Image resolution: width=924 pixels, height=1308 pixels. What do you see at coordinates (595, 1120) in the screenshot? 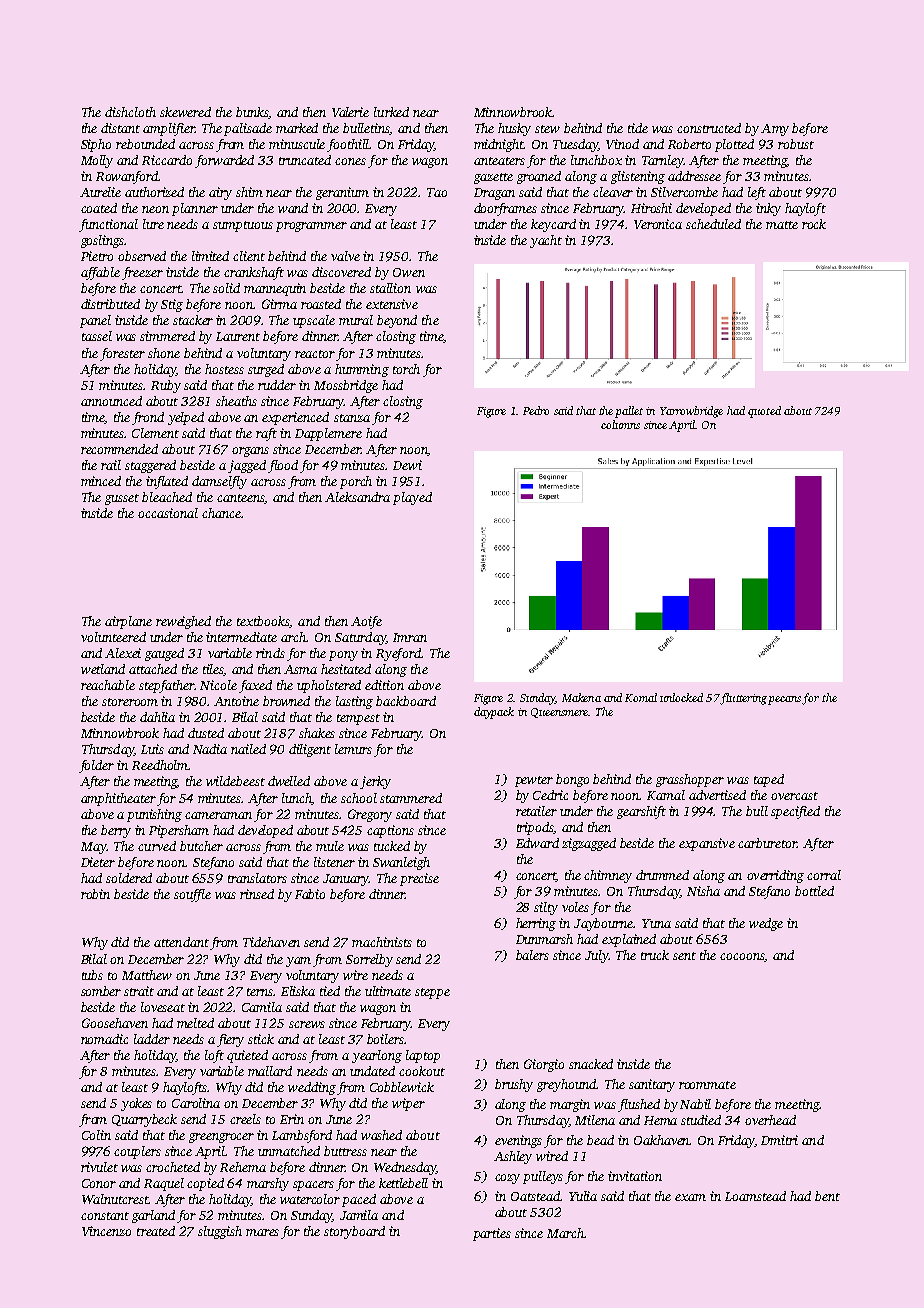
I see `Milena` at bounding box center [595, 1120].
